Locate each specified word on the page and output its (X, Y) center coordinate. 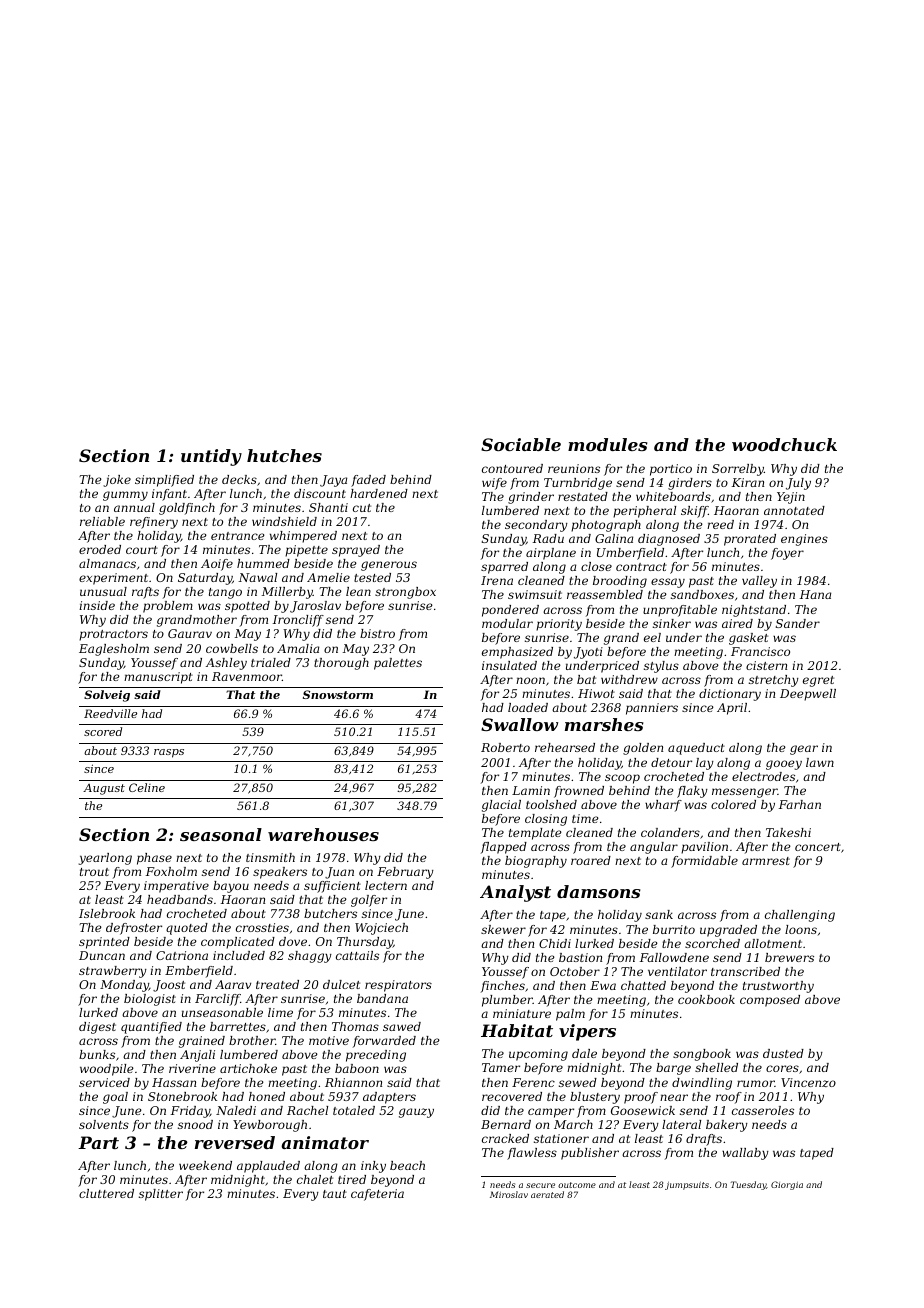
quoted (187, 929)
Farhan (800, 804)
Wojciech (381, 929)
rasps (169, 753)
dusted (783, 1053)
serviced (104, 1082)
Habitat (517, 1030)
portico (671, 470)
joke (117, 481)
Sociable (521, 444)
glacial (501, 806)
